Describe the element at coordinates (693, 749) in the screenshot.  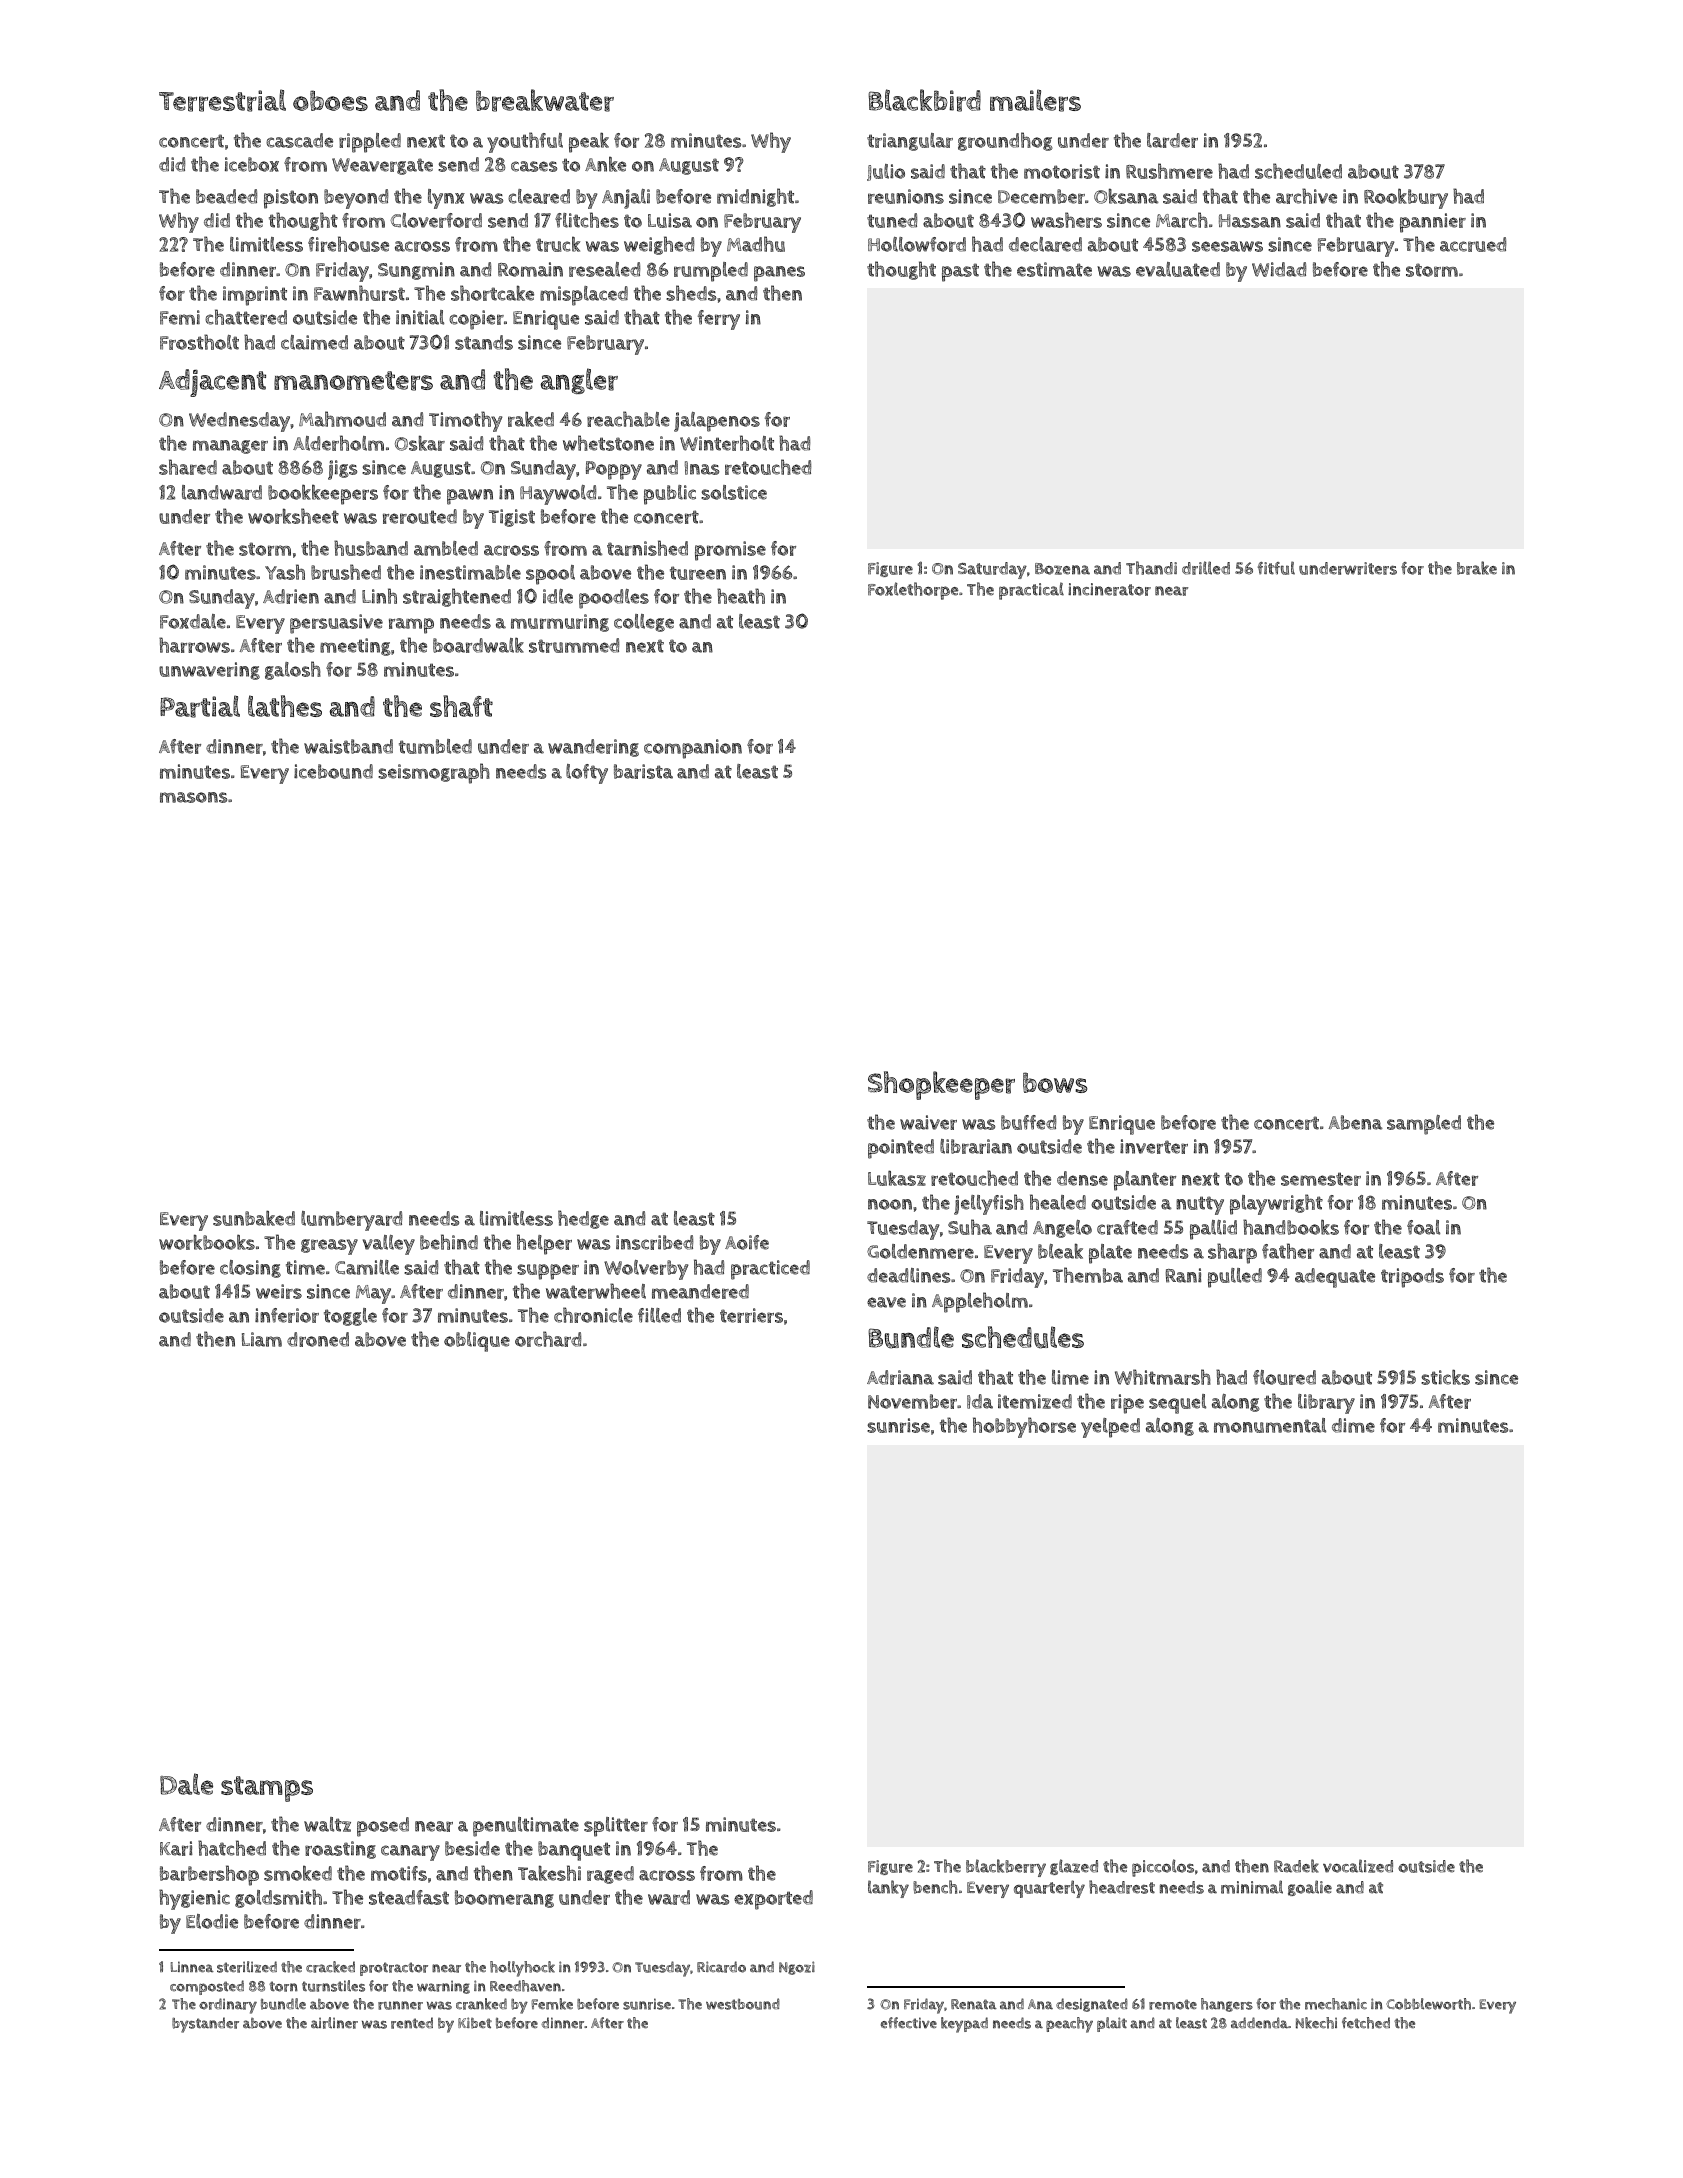
I see `companion` at that location.
